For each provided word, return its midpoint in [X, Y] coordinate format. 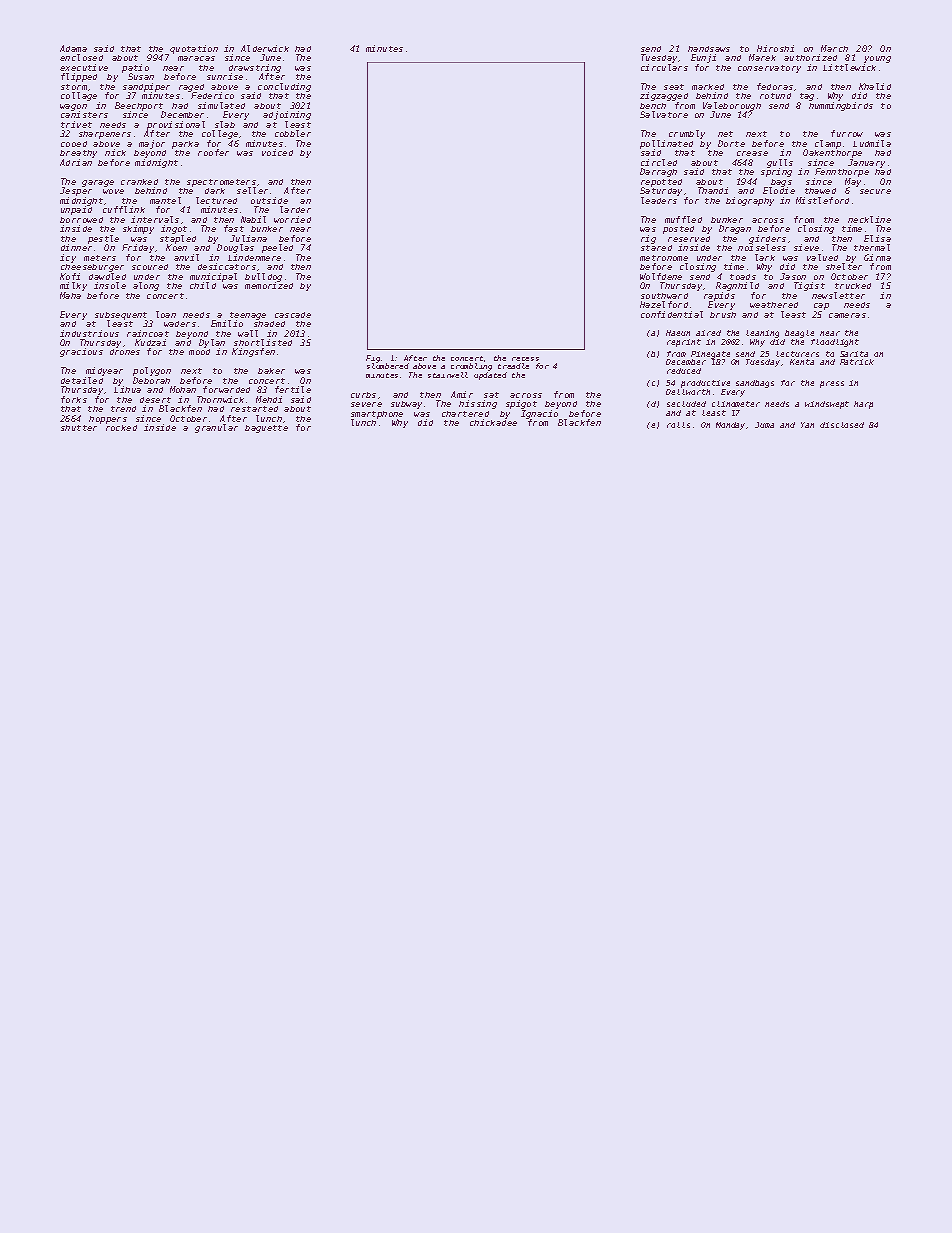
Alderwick [265, 48]
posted [678, 230]
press [832, 384]
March [834, 48]
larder [295, 209]
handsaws [709, 49]
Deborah [151, 380]
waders [180, 324]
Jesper [76, 192]
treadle [513, 366]
